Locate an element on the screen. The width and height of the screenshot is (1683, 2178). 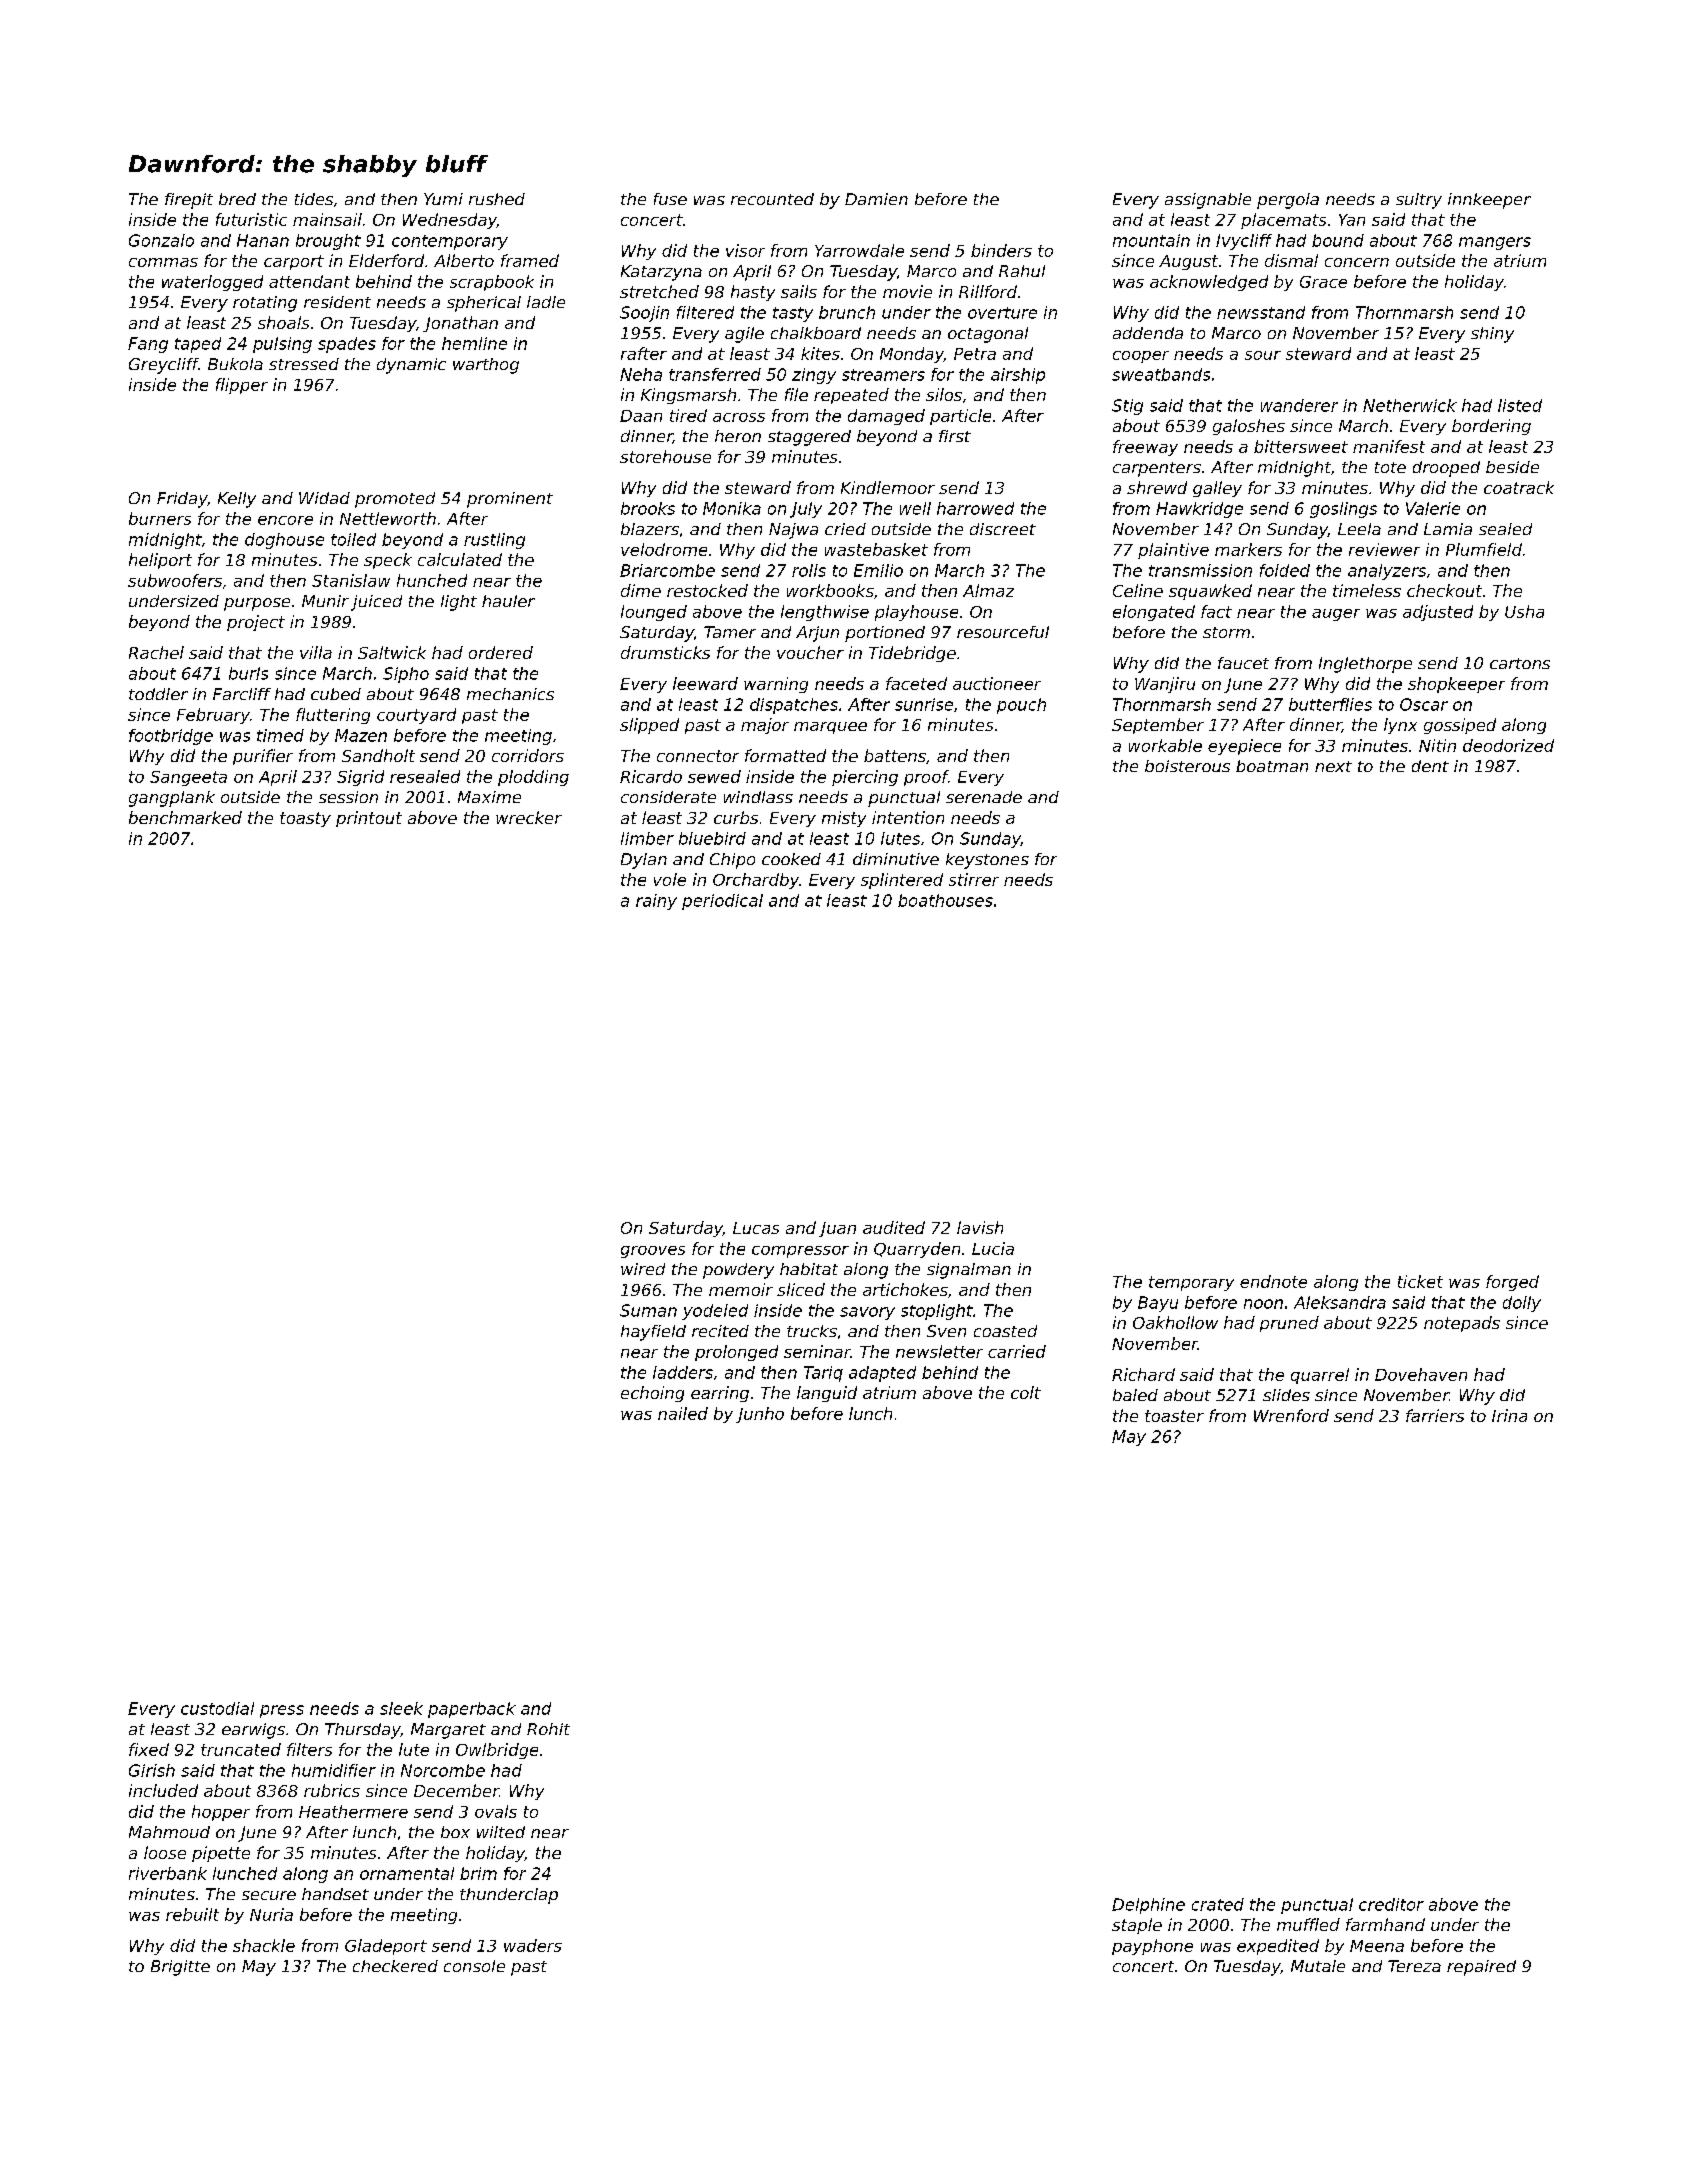
fuse is located at coordinates (670, 199).
